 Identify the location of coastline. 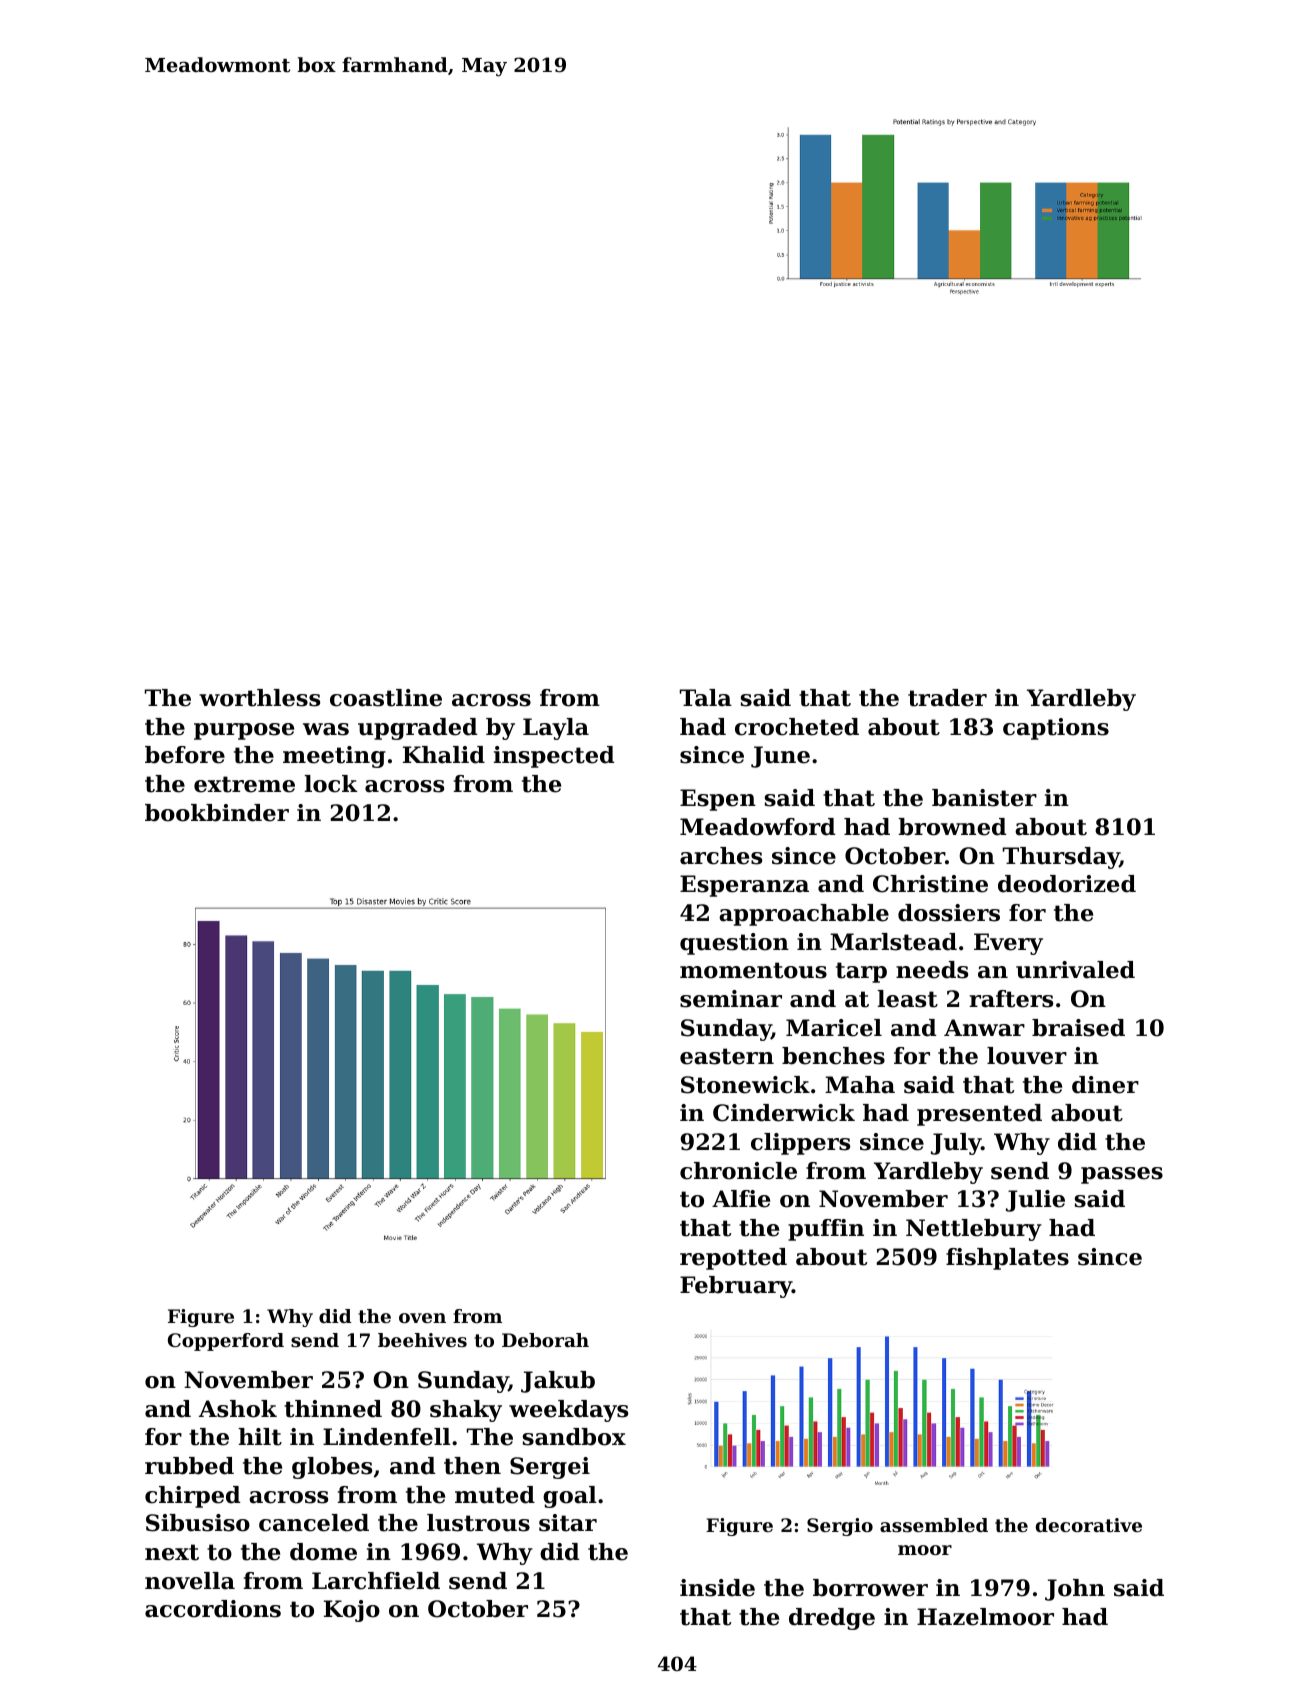
(386, 698).
